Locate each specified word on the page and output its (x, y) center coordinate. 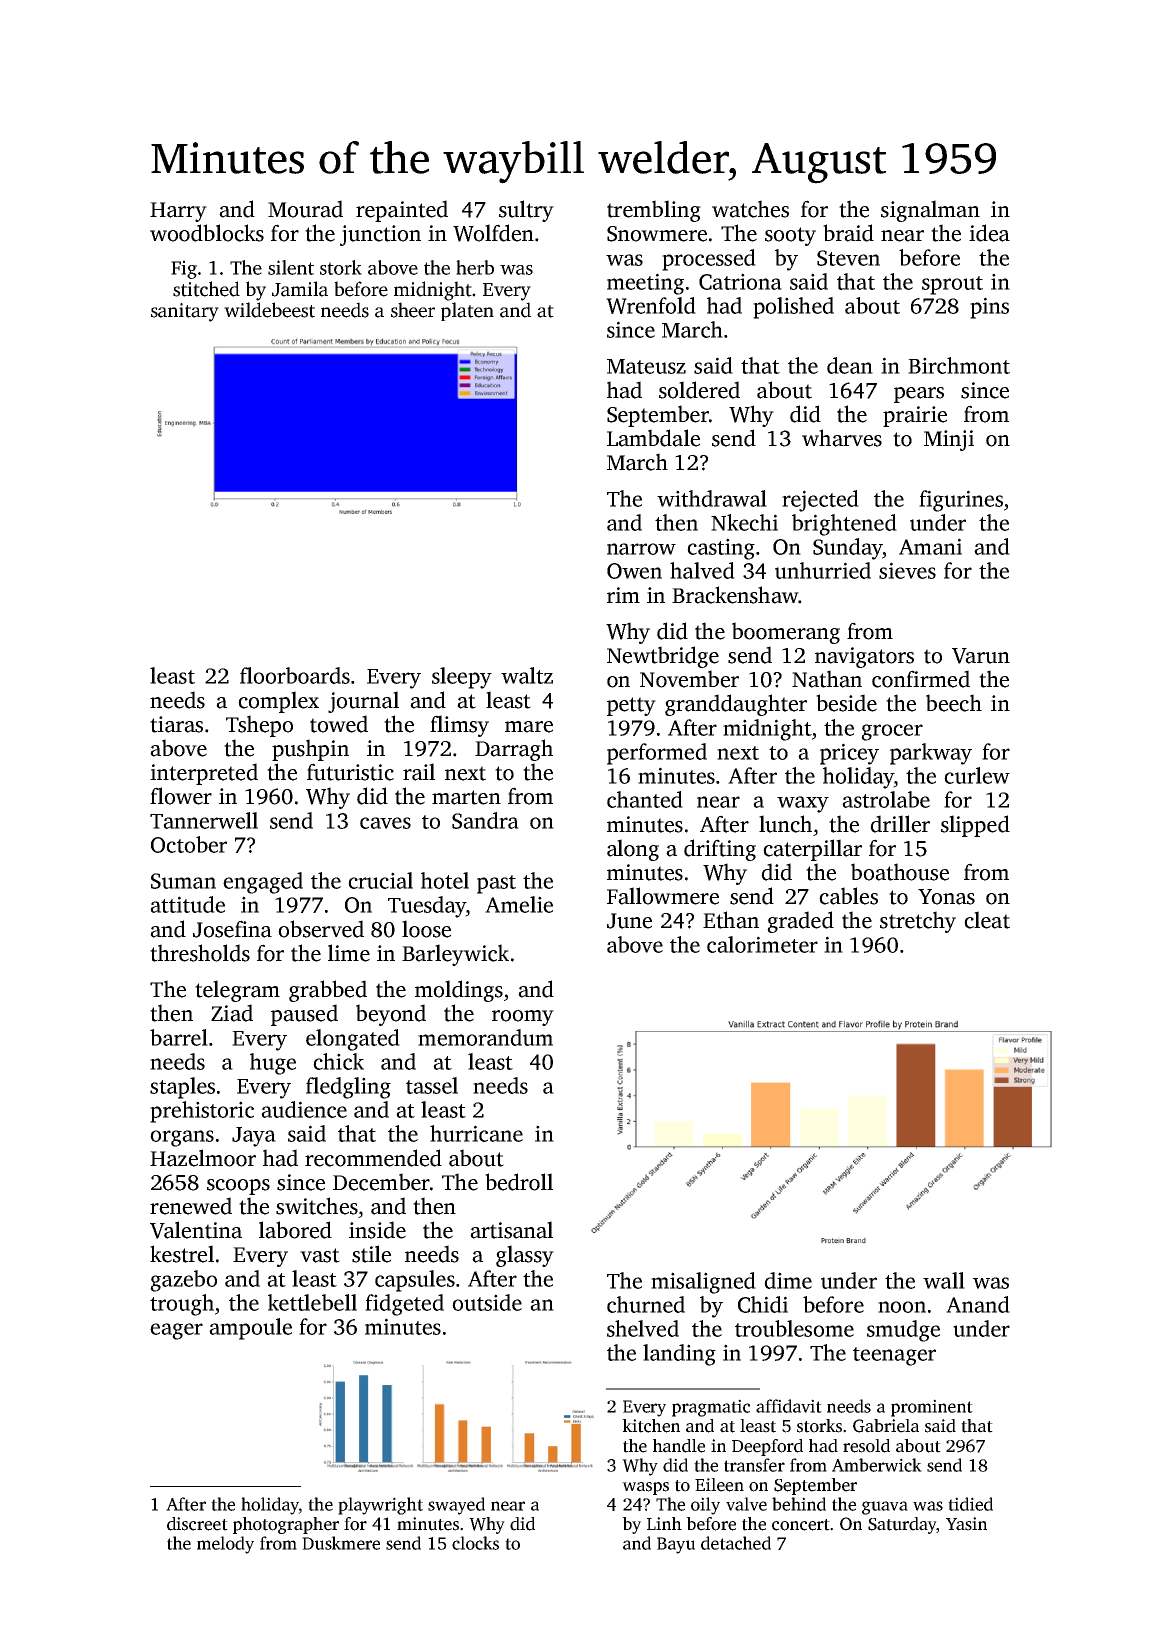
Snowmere (657, 234)
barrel (179, 1037)
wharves (842, 438)
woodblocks (207, 233)
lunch (785, 824)
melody (225, 1545)
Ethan (731, 920)
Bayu (676, 1545)
